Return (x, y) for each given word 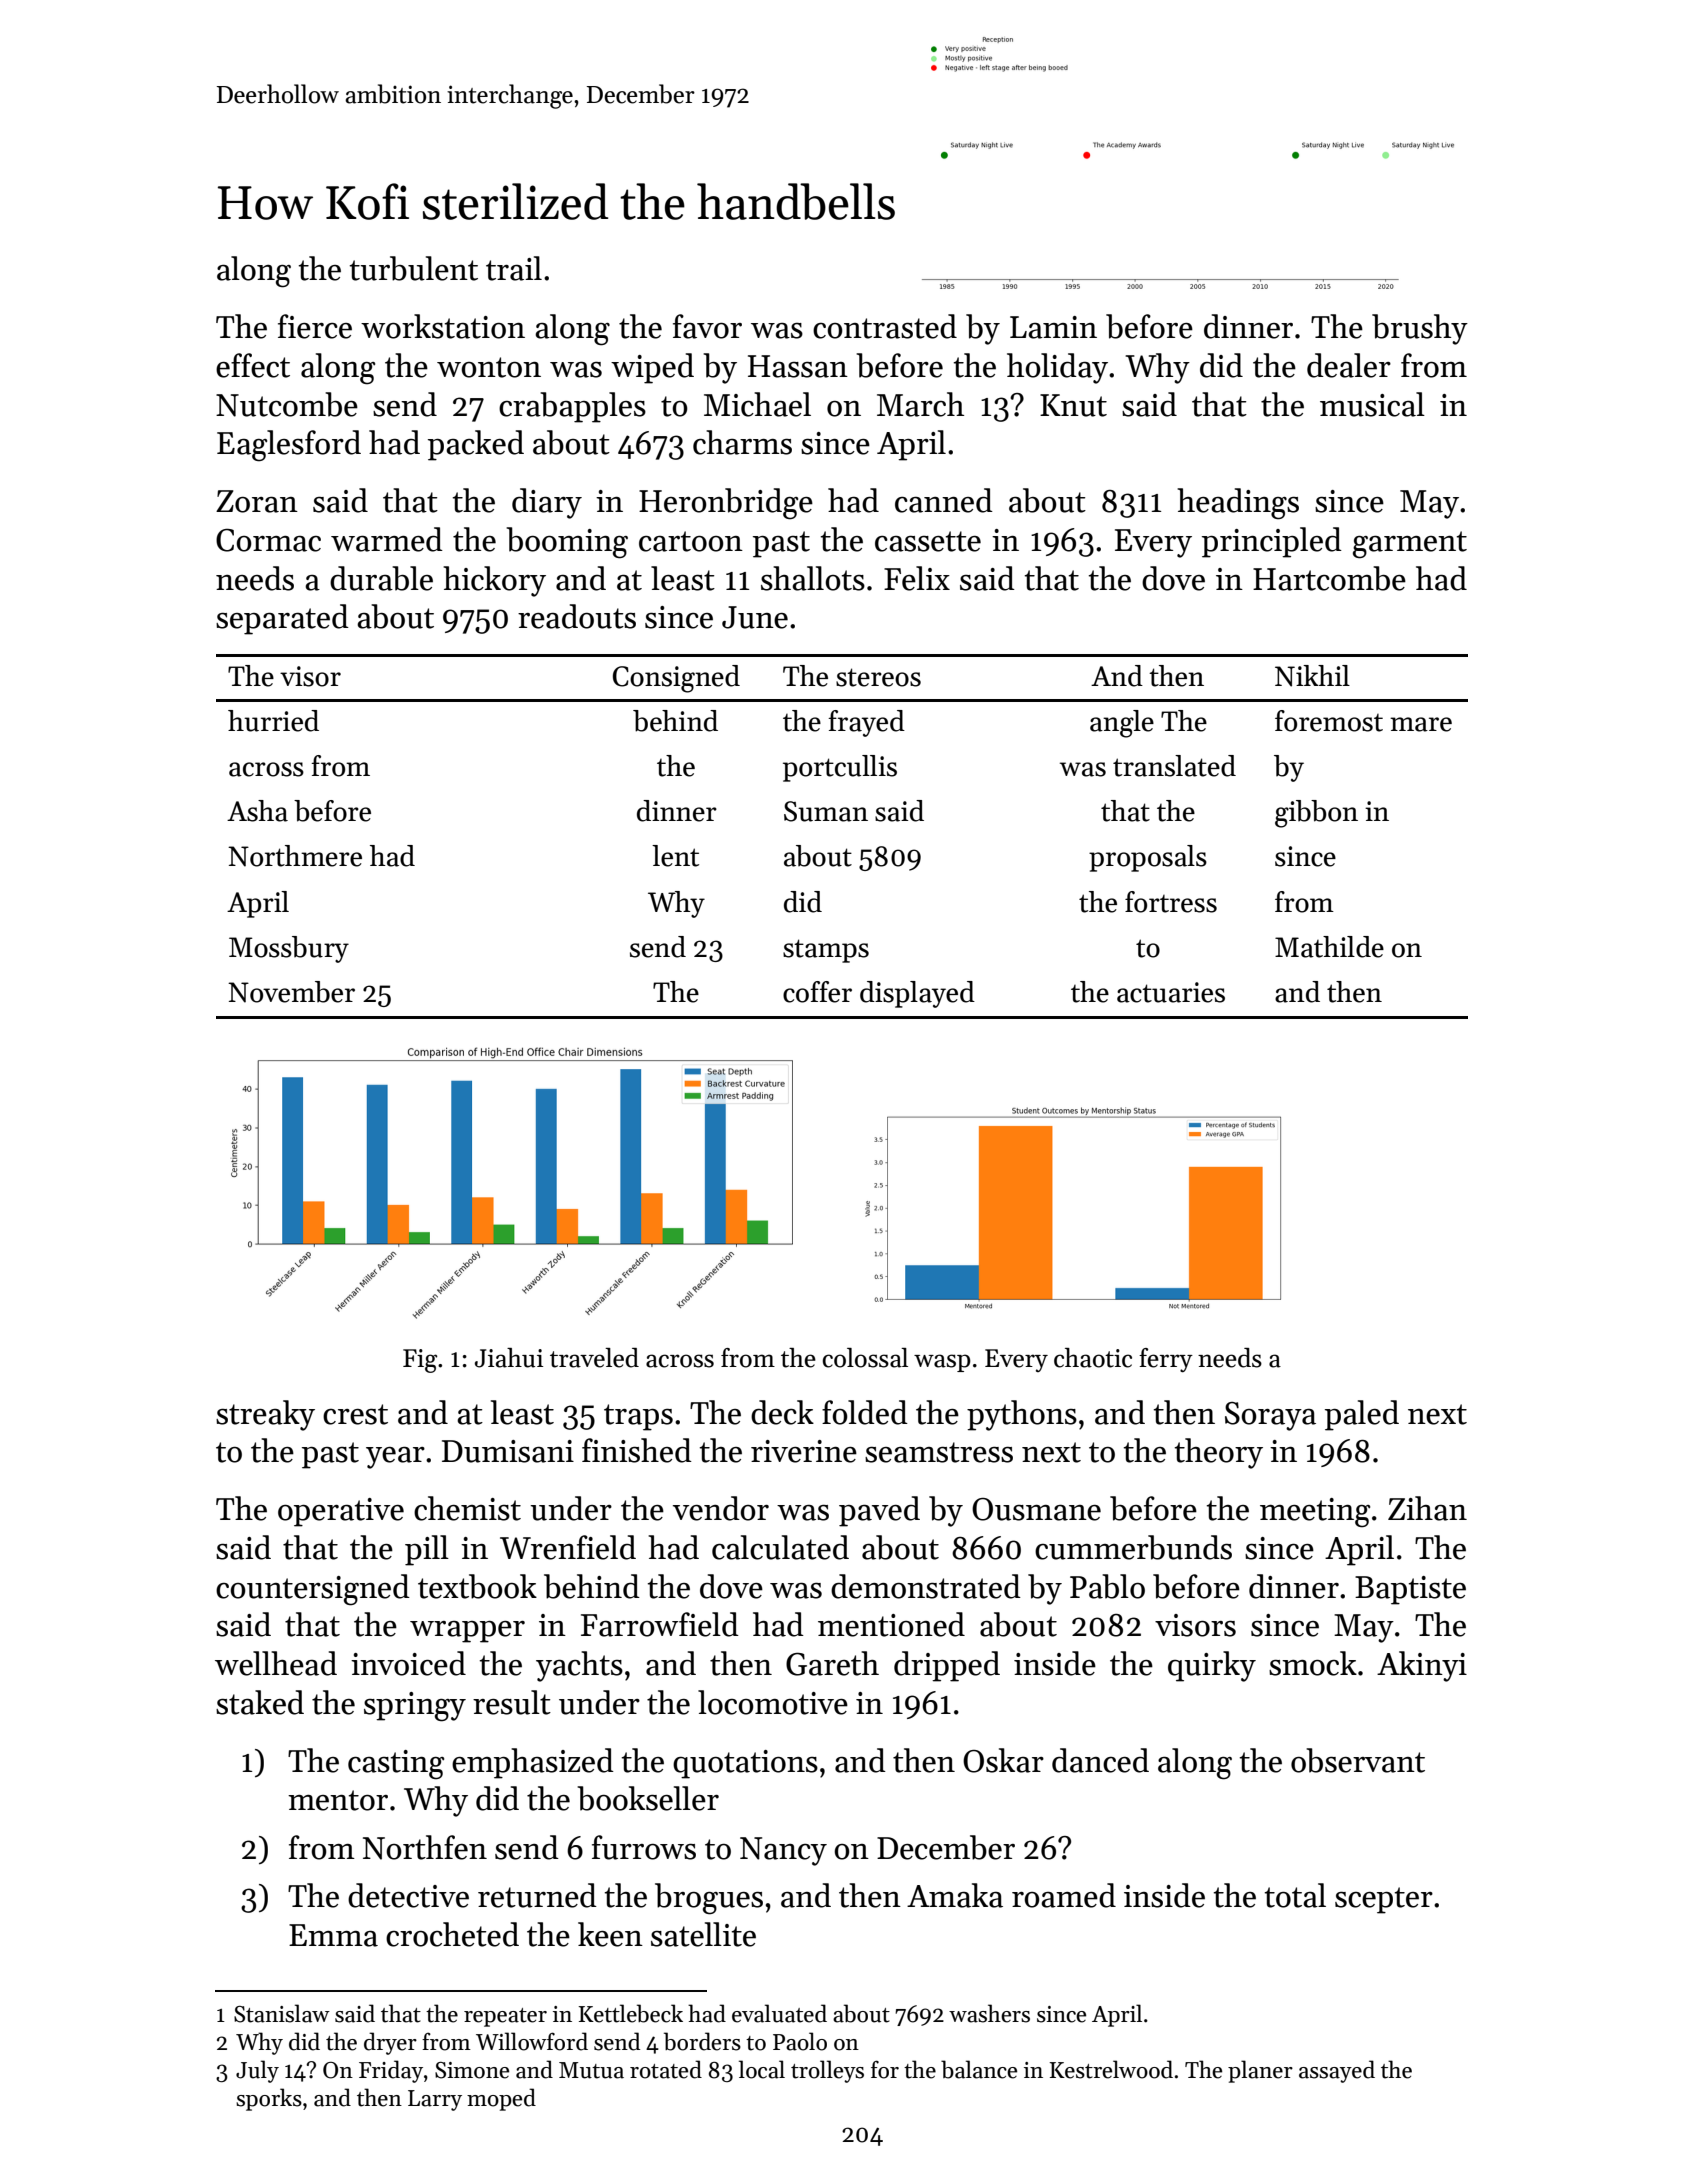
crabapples (572, 407)
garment (1410, 545)
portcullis (840, 768)
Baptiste (1410, 1590)
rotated (666, 2069)
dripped (947, 1666)
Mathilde (1329, 947)
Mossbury (289, 949)
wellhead (276, 1663)
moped (501, 2099)
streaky (265, 1415)
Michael (757, 404)
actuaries (1171, 992)
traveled (594, 1358)
